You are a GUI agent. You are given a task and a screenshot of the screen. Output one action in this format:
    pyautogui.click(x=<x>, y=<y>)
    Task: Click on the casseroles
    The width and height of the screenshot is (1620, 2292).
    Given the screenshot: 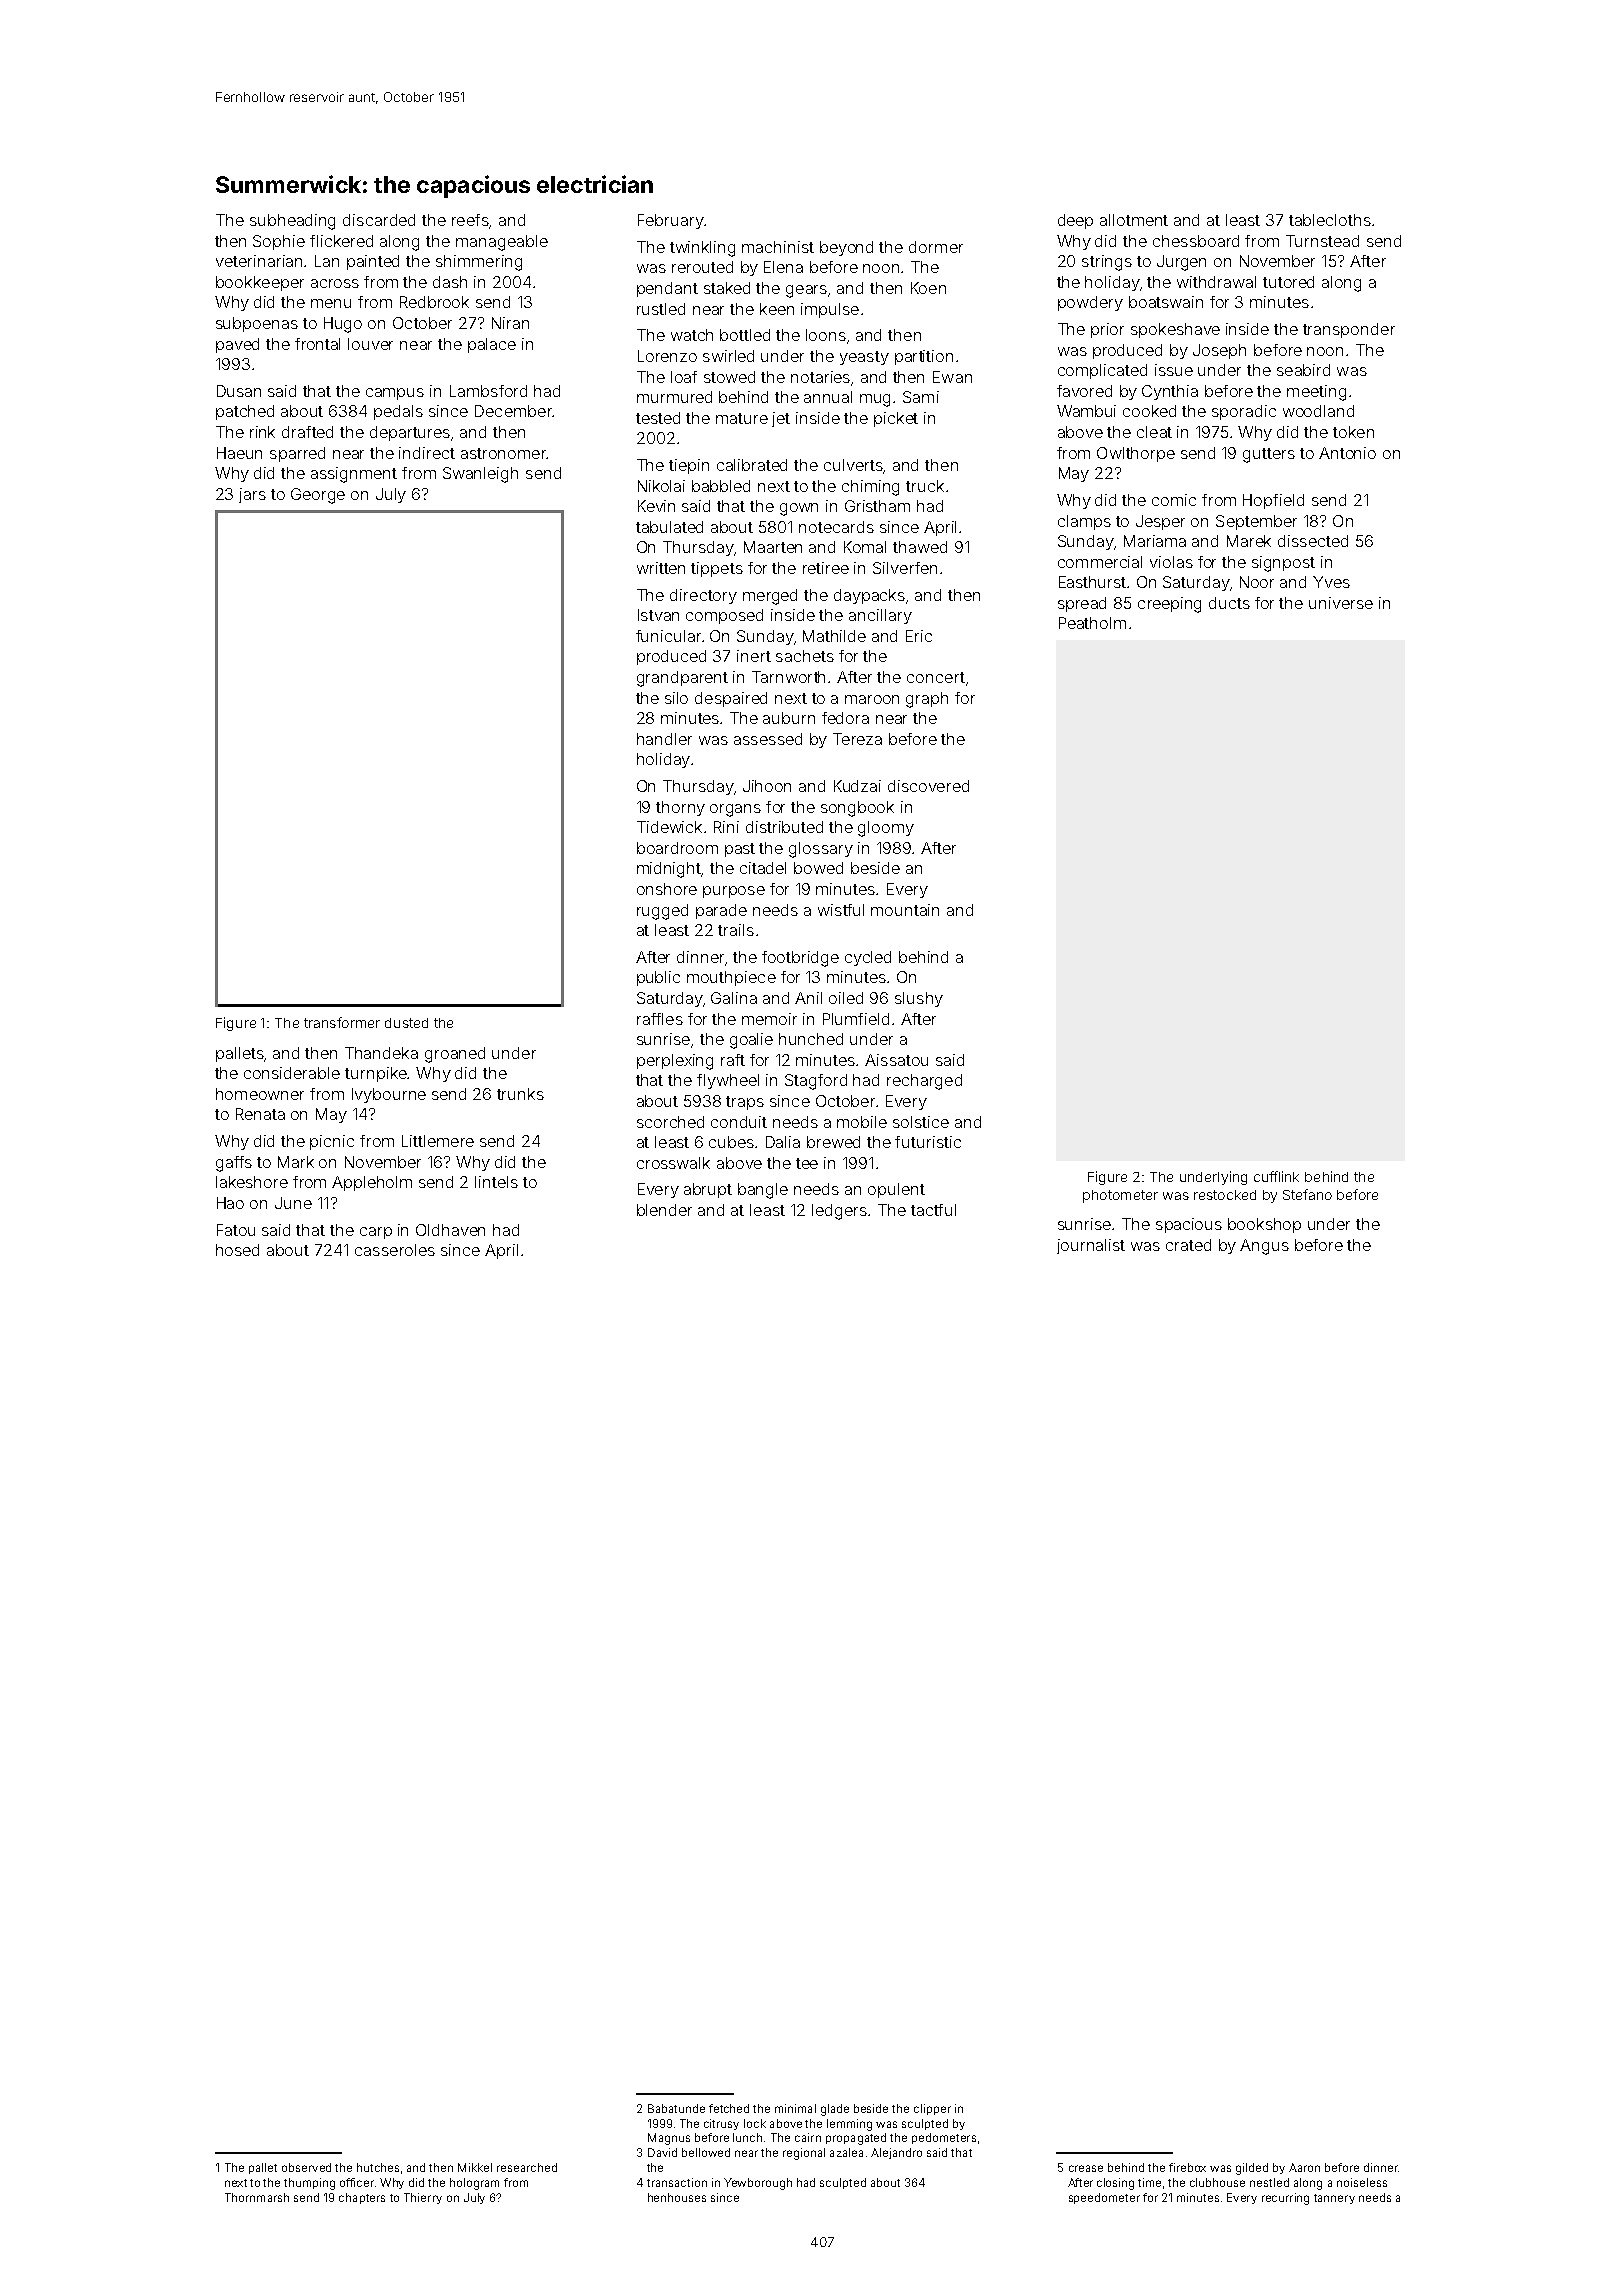 What is the action you would take?
    pyautogui.click(x=395, y=1250)
